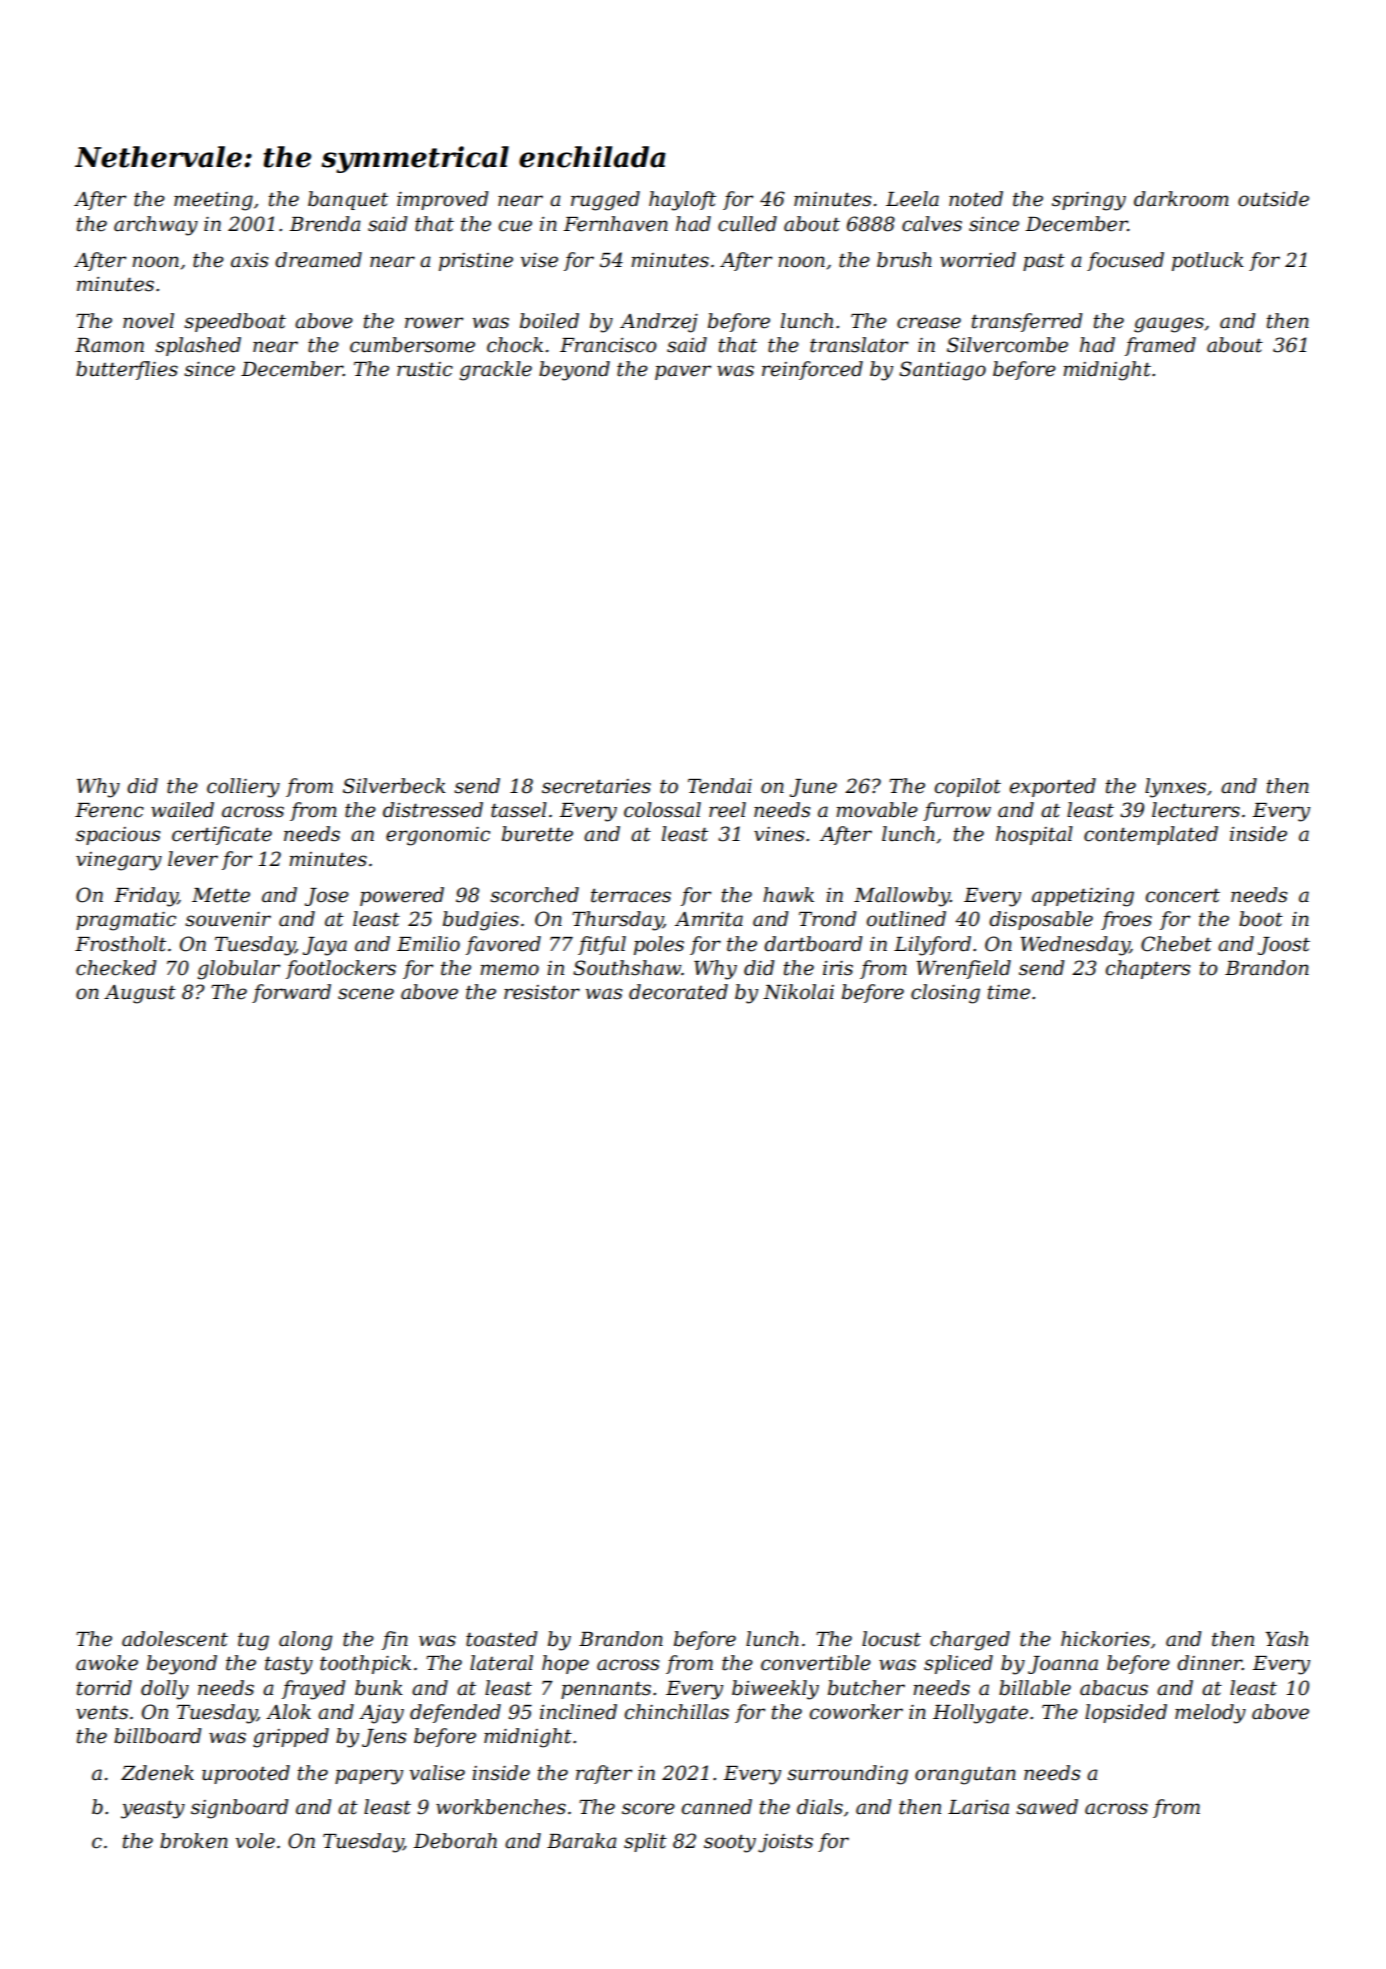 This page has height=1969, width=1386. I want to click on concert, so click(1183, 896).
